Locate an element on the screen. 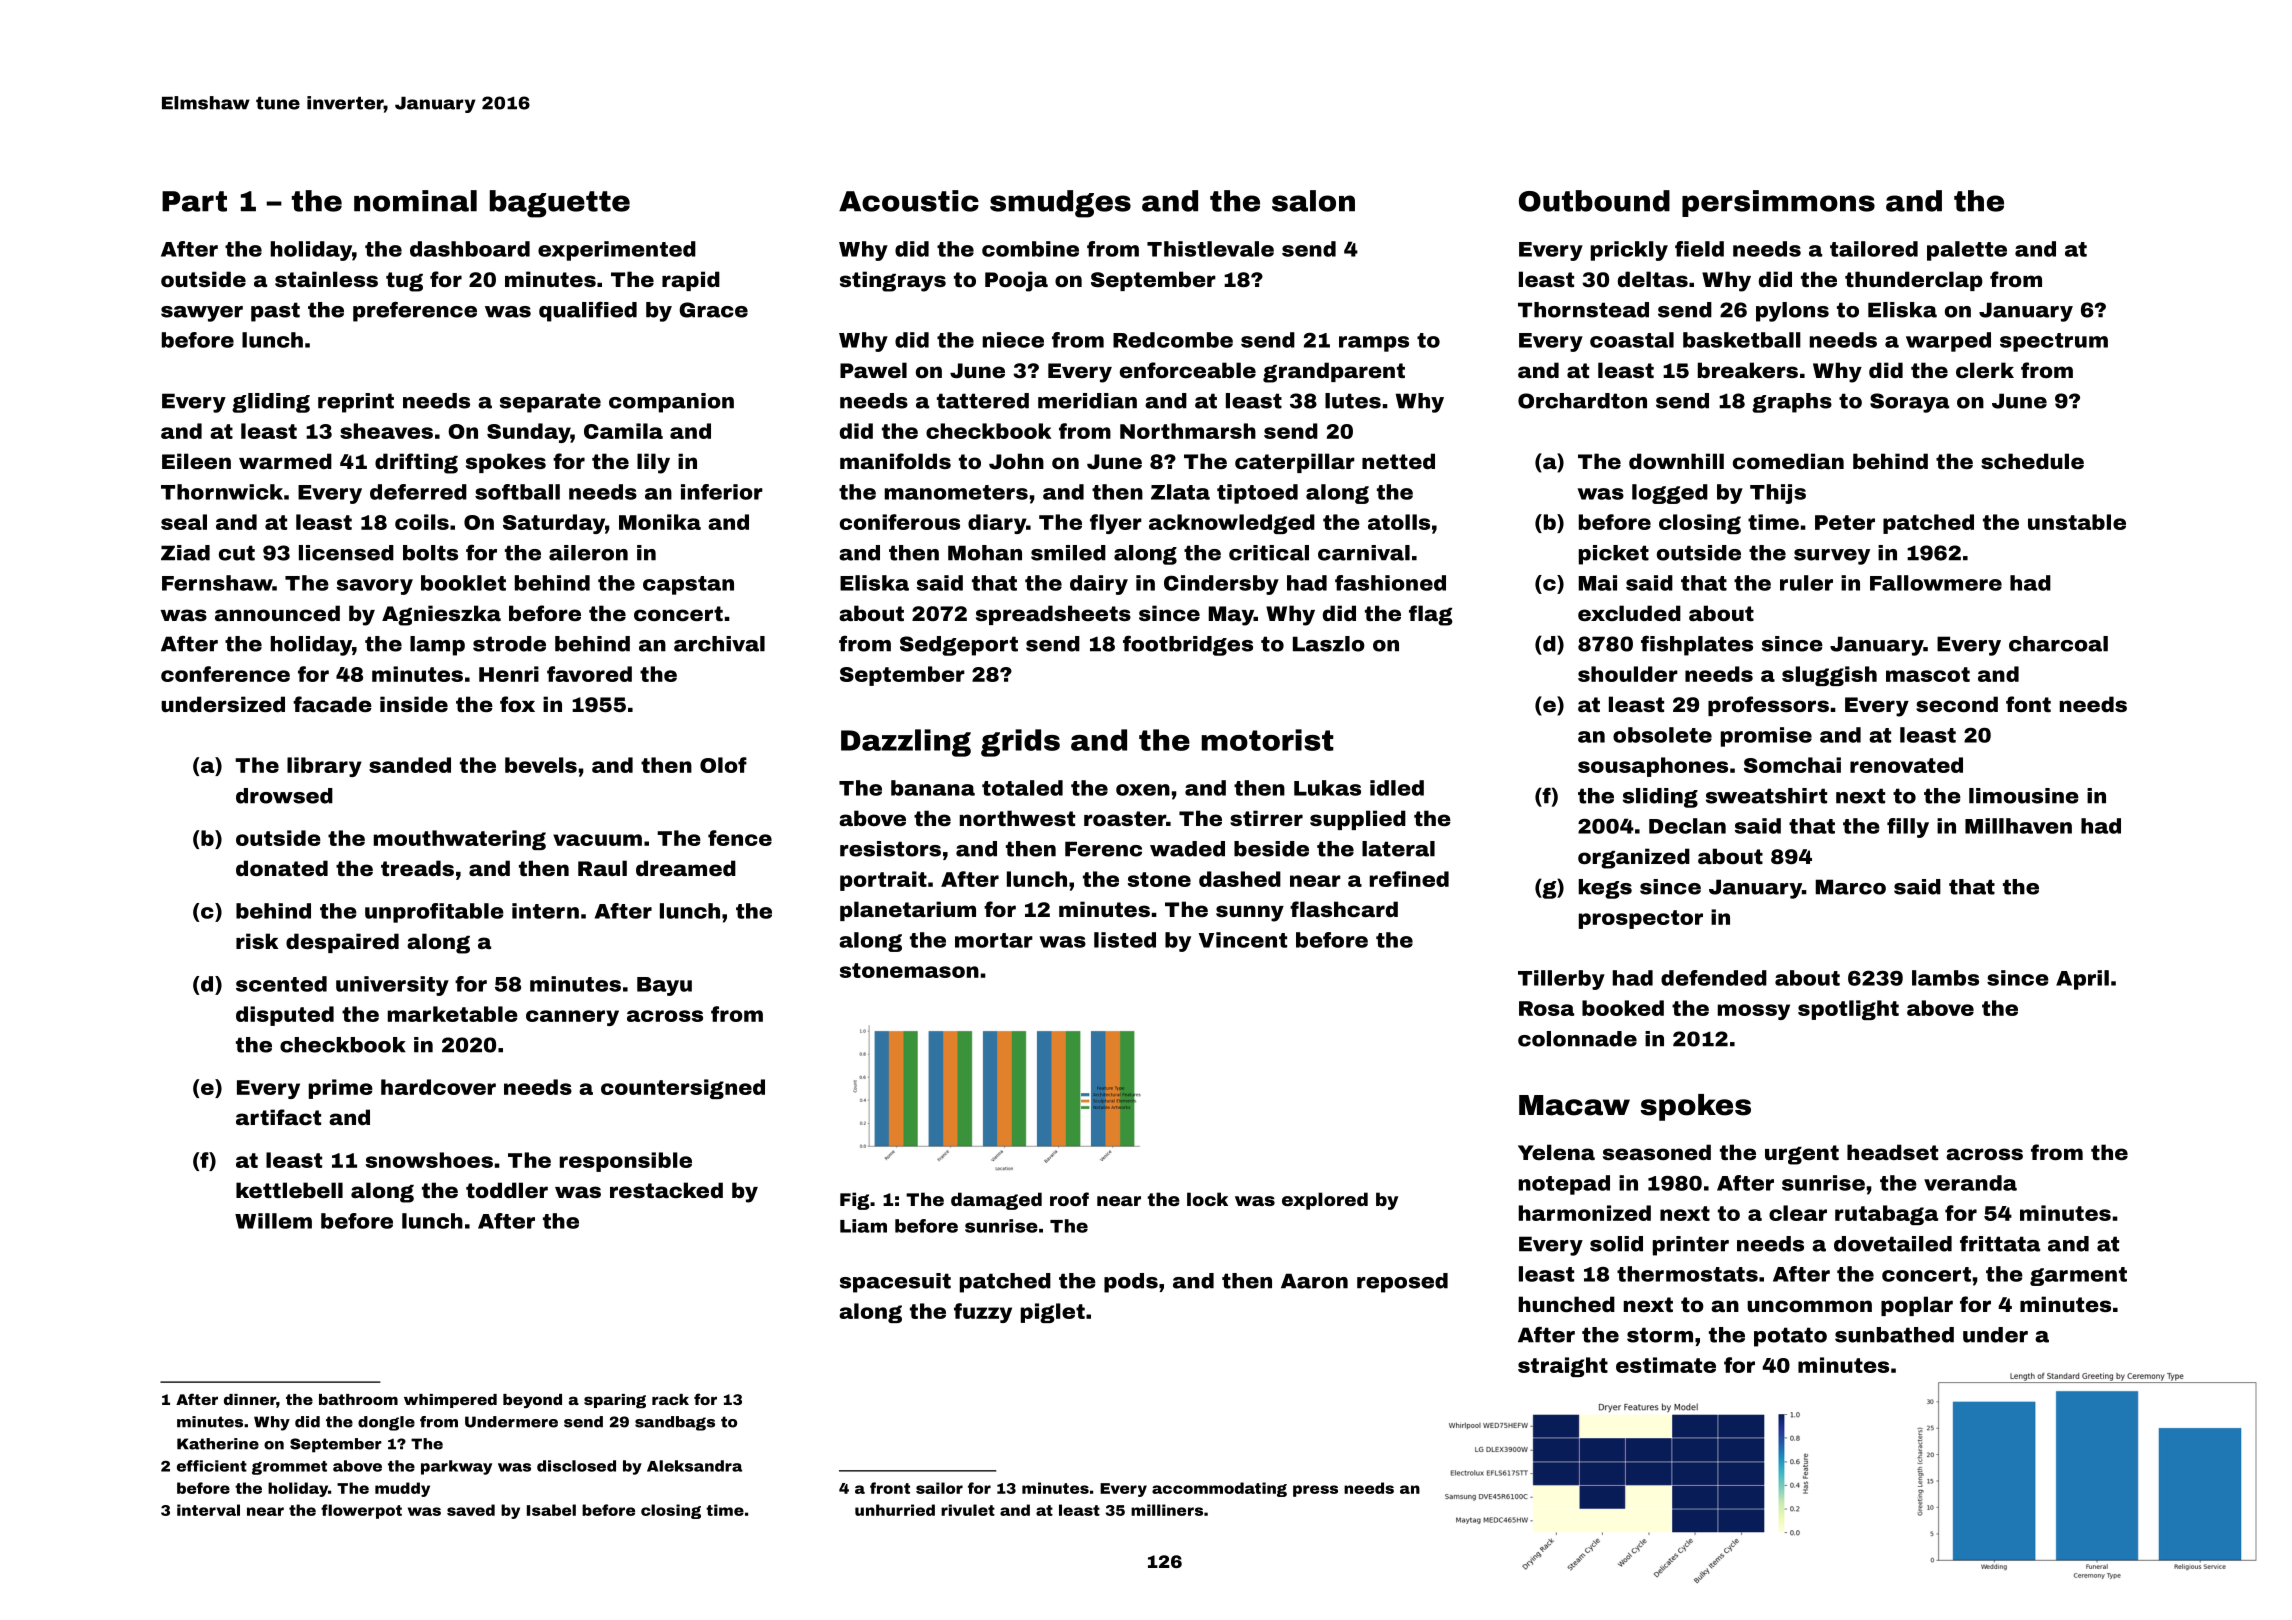 The height and width of the screenshot is (1620, 2292). hardcover is located at coordinates (438, 1087).
